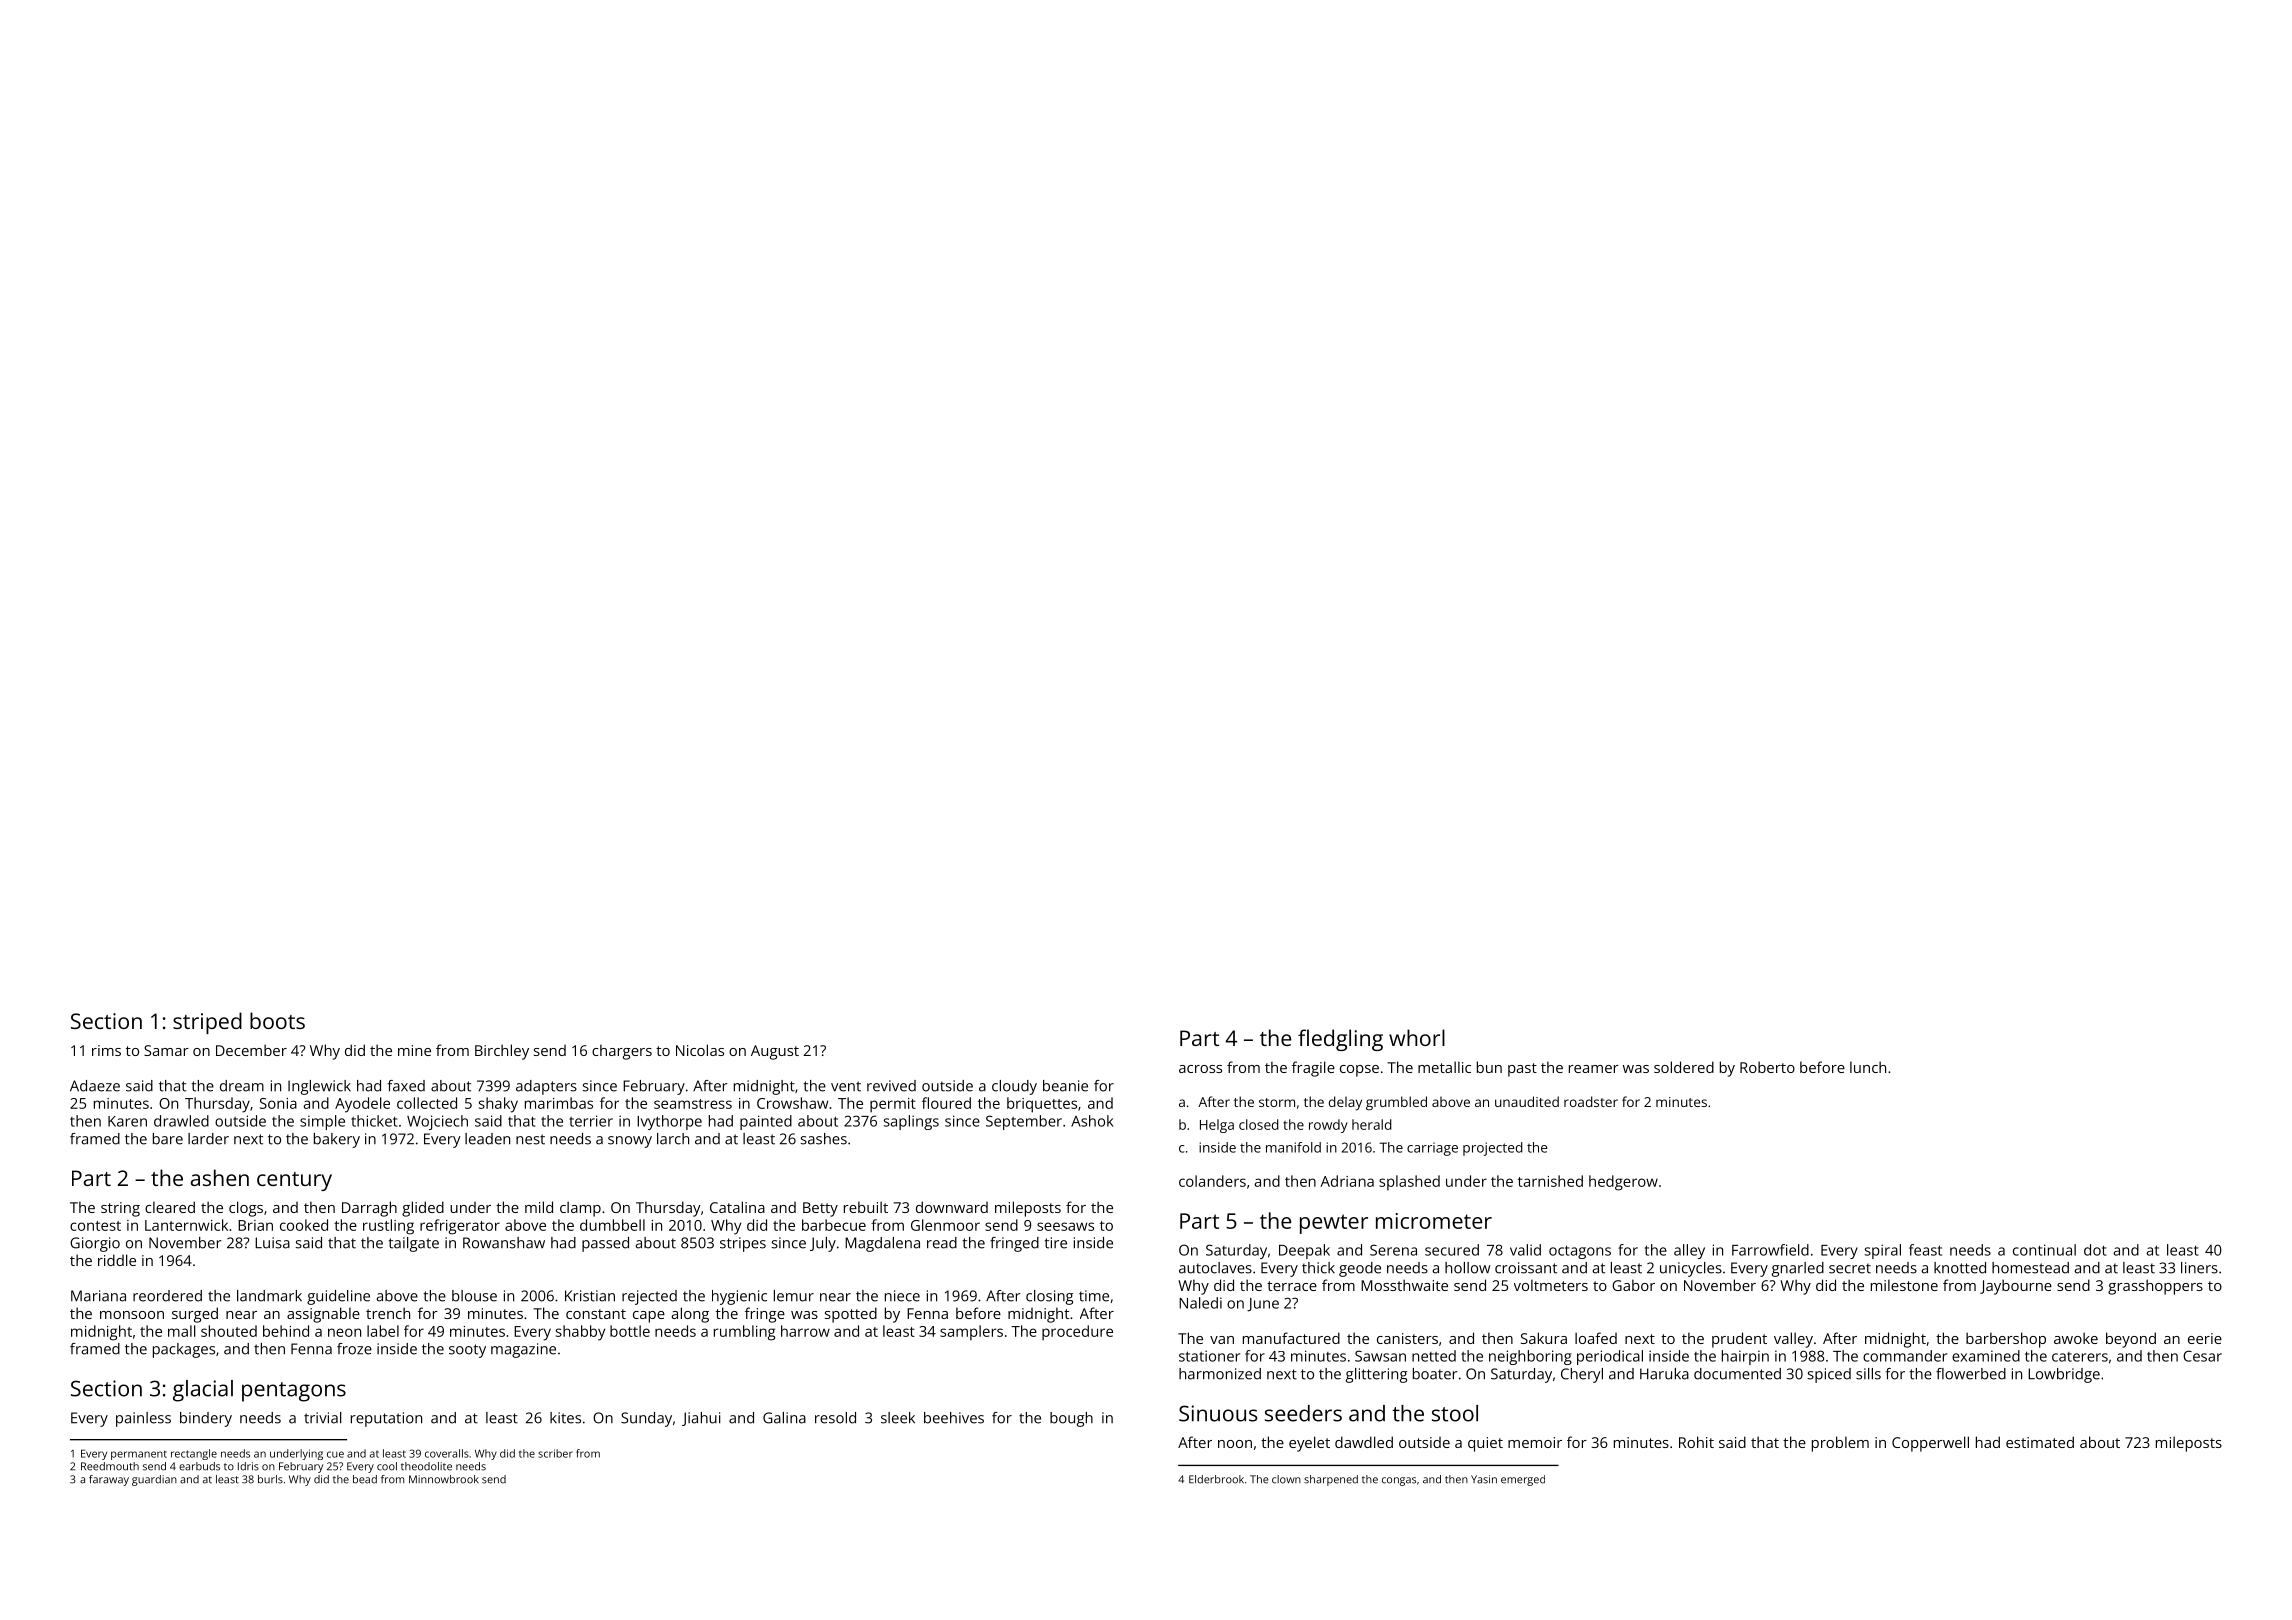  Describe the element at coordinates (805, 1331) in the document. I see `harrow` at that location.
